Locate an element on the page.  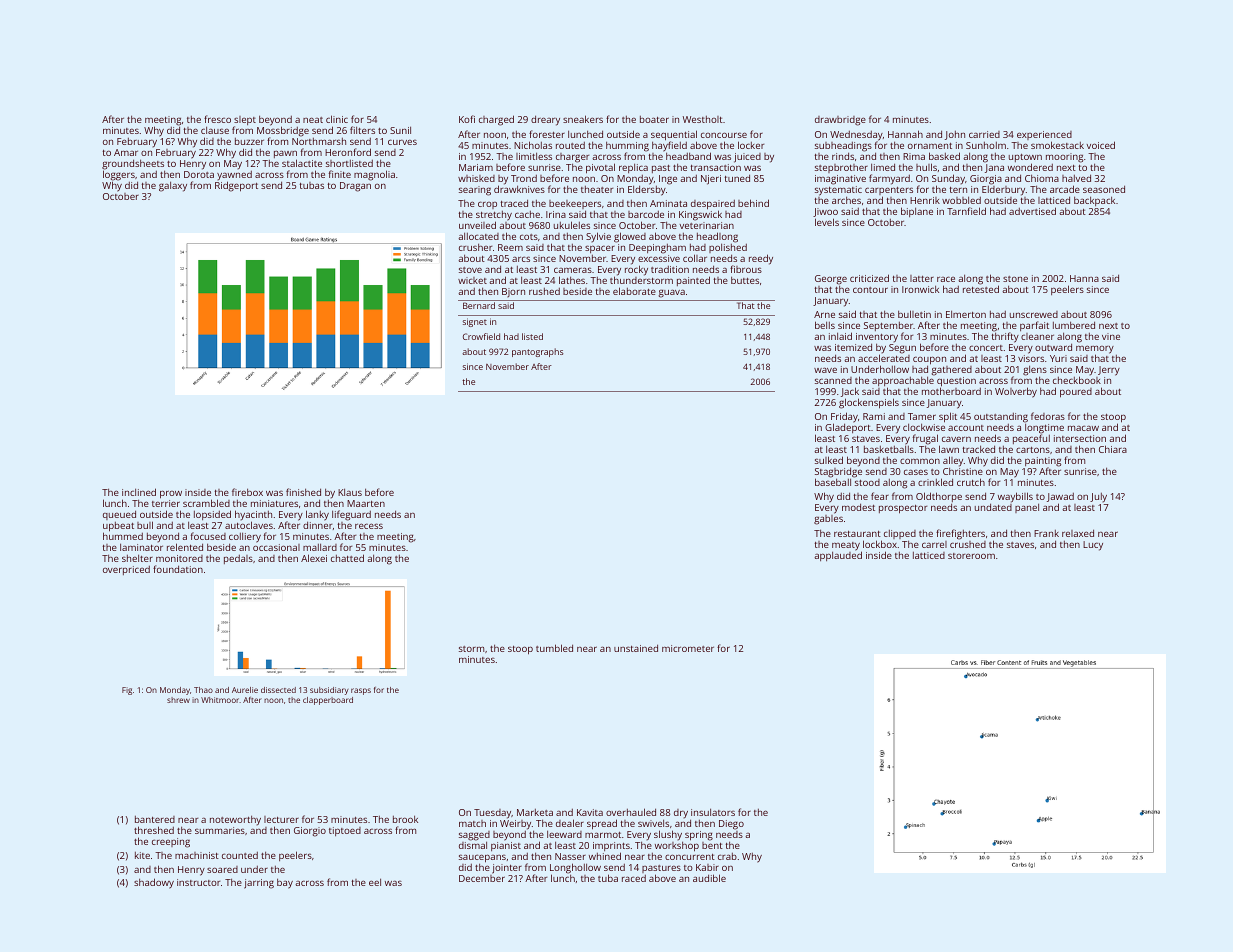
signet is located at coordinates (475, 322).
